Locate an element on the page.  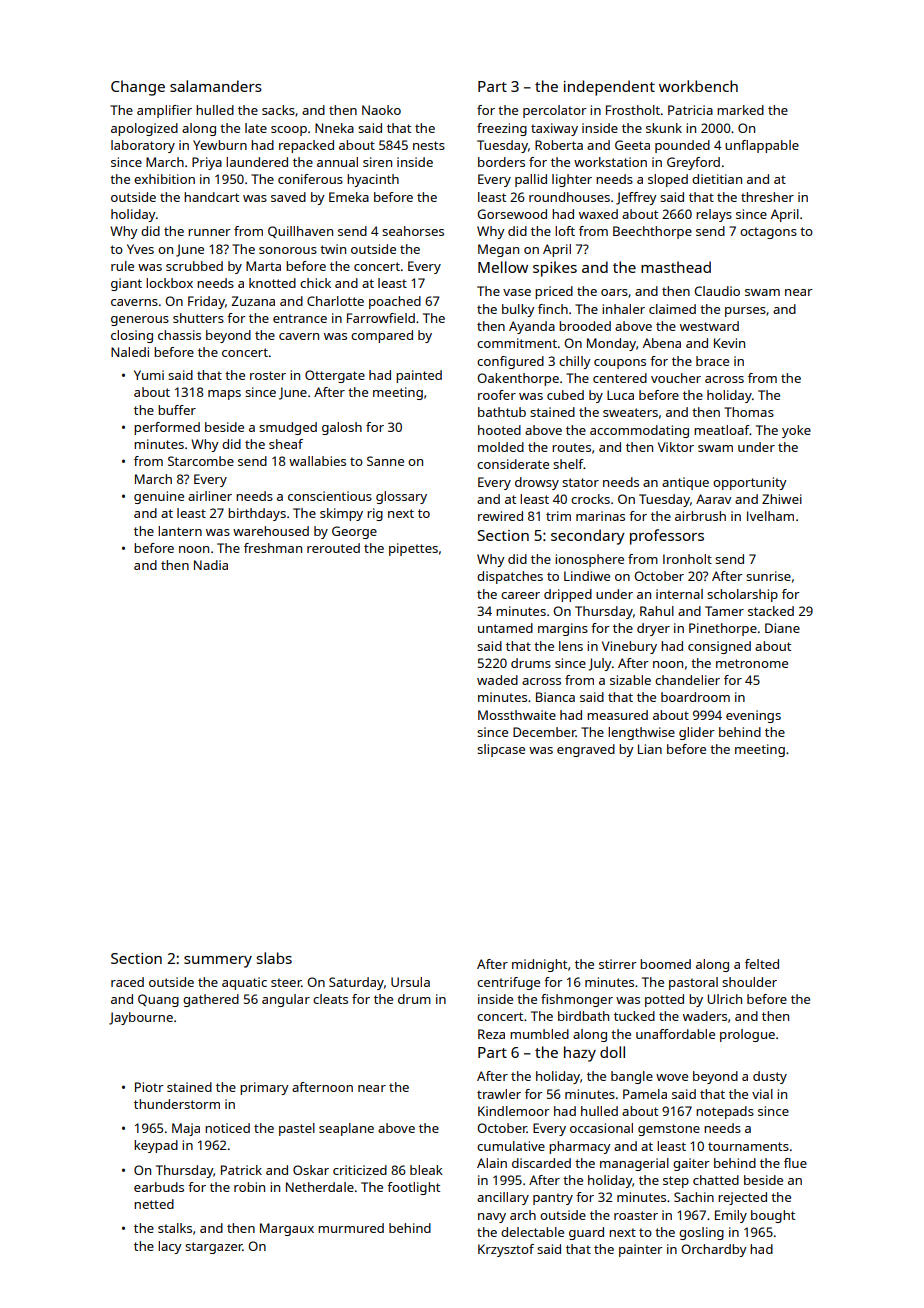
sacks is located at coordinates (278, 110).
